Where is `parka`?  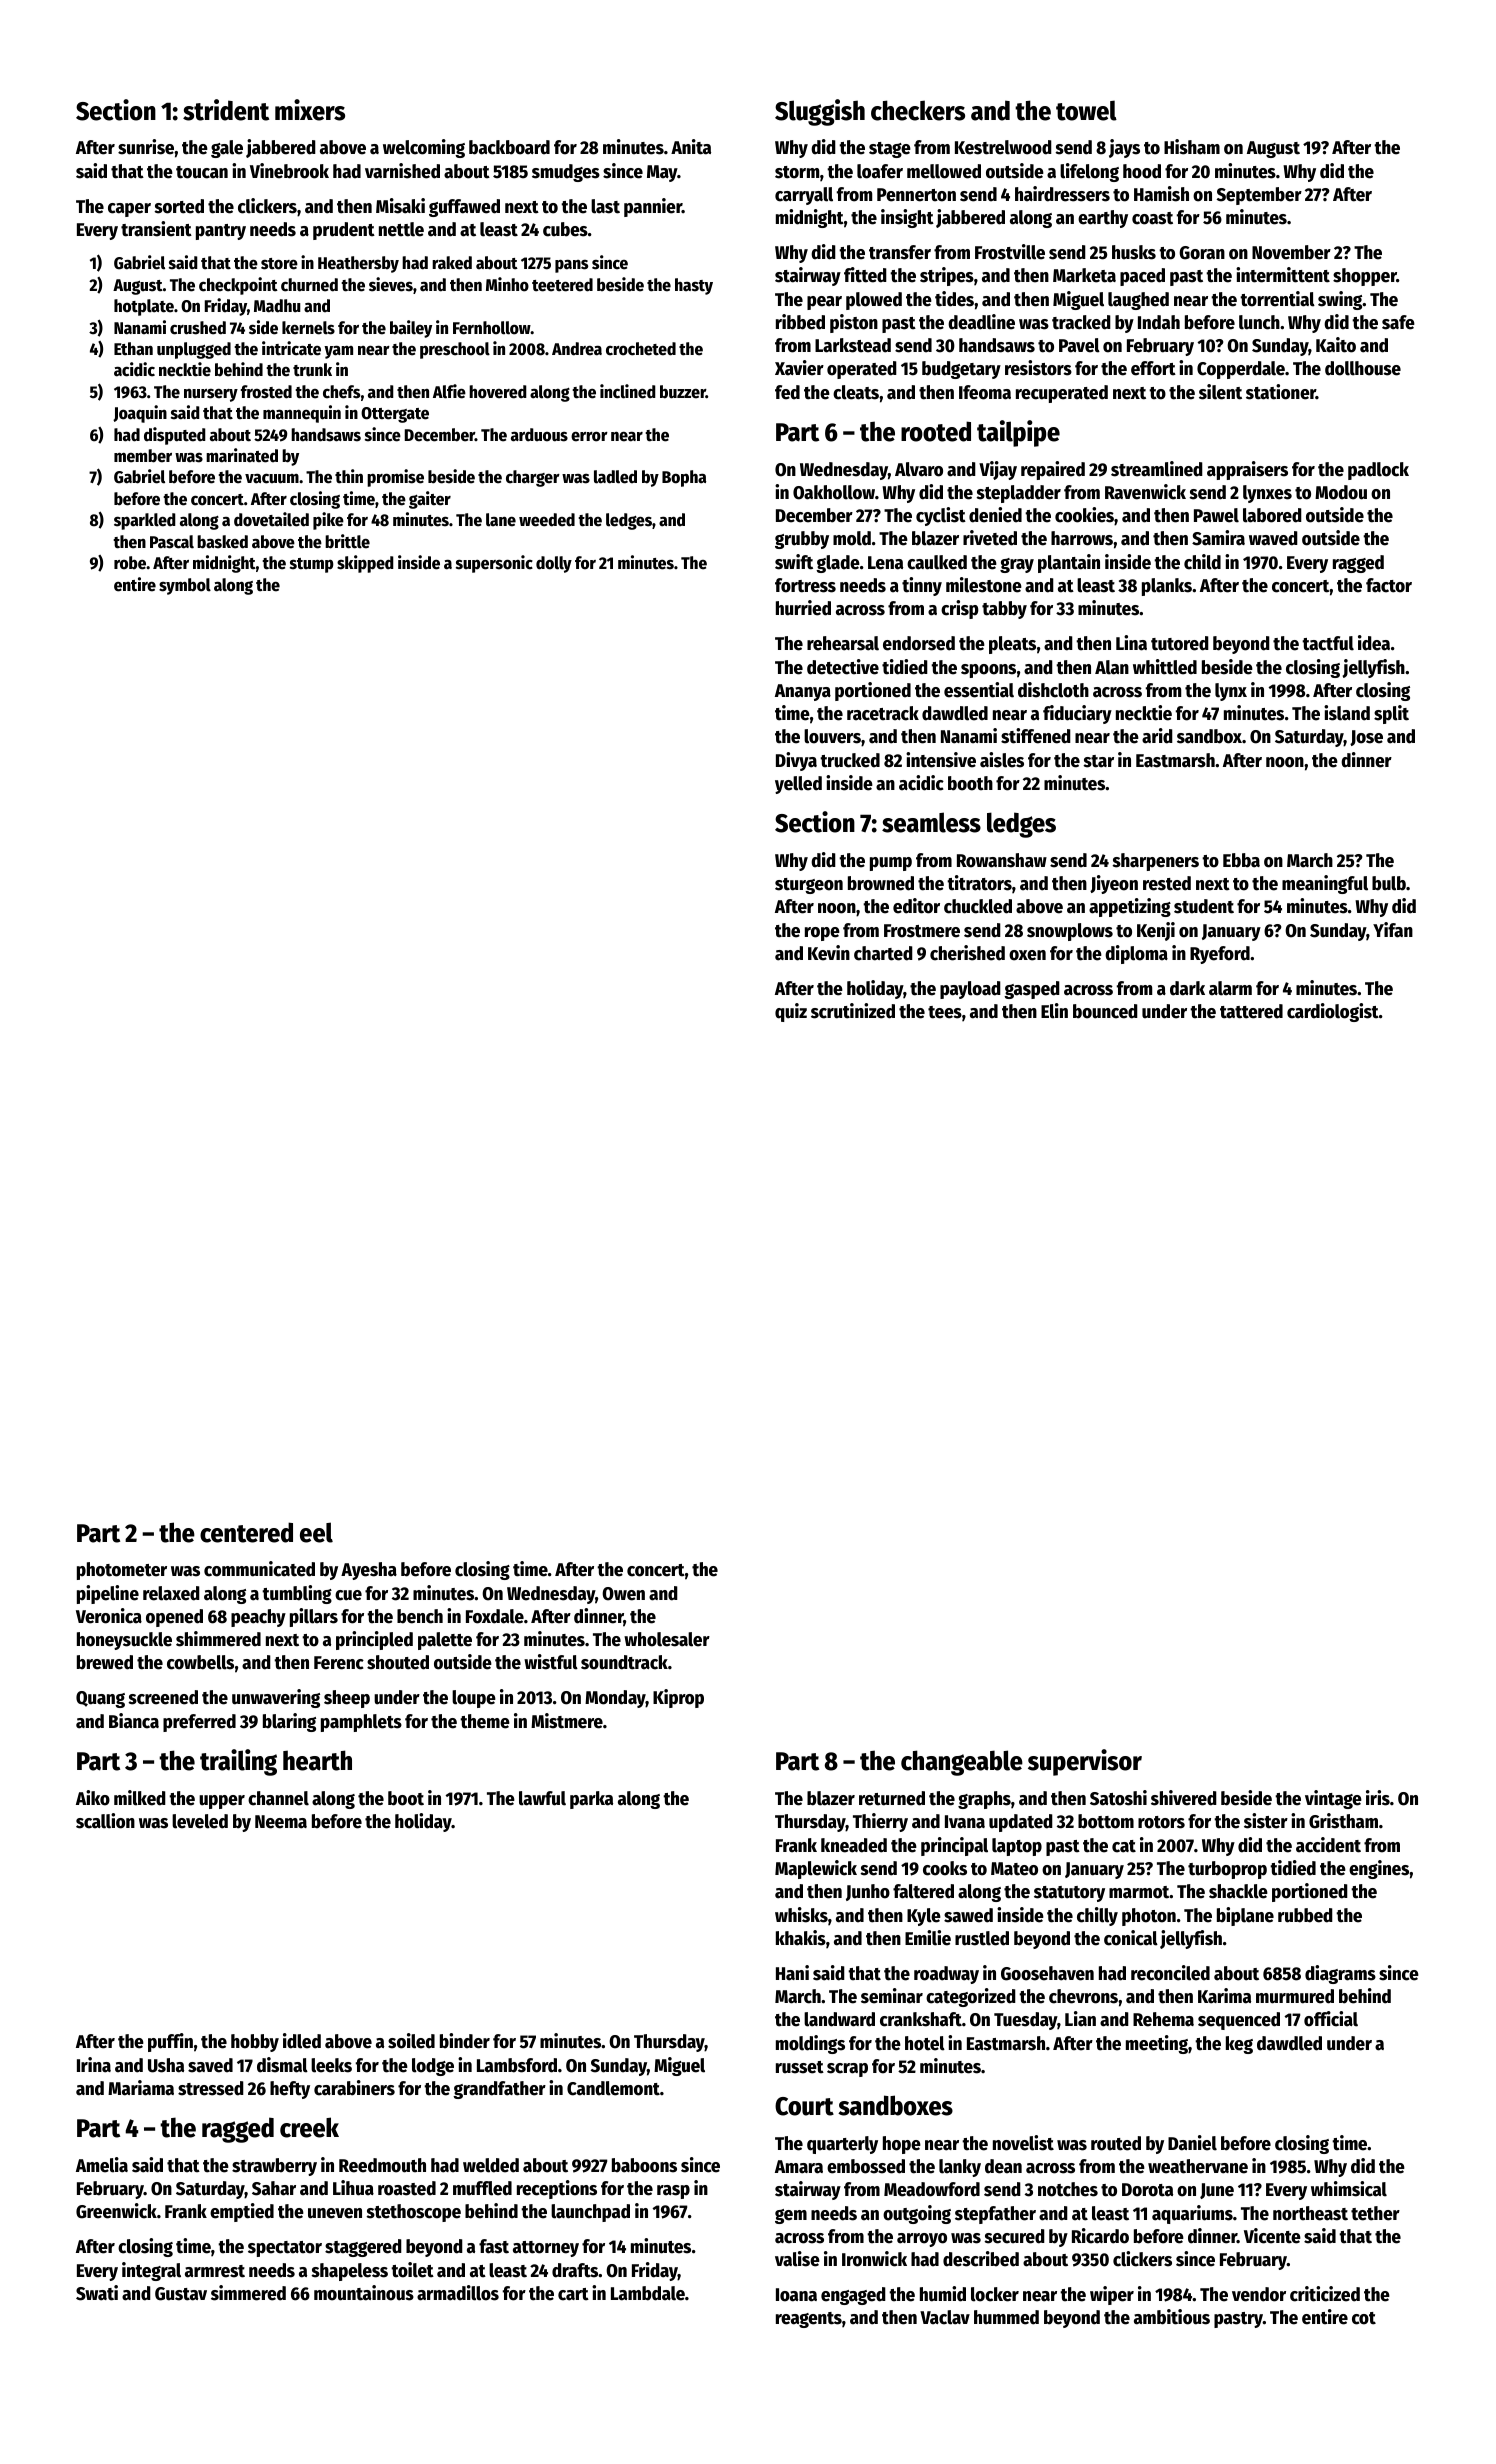
parka is located at coordinates (591, 1800).
